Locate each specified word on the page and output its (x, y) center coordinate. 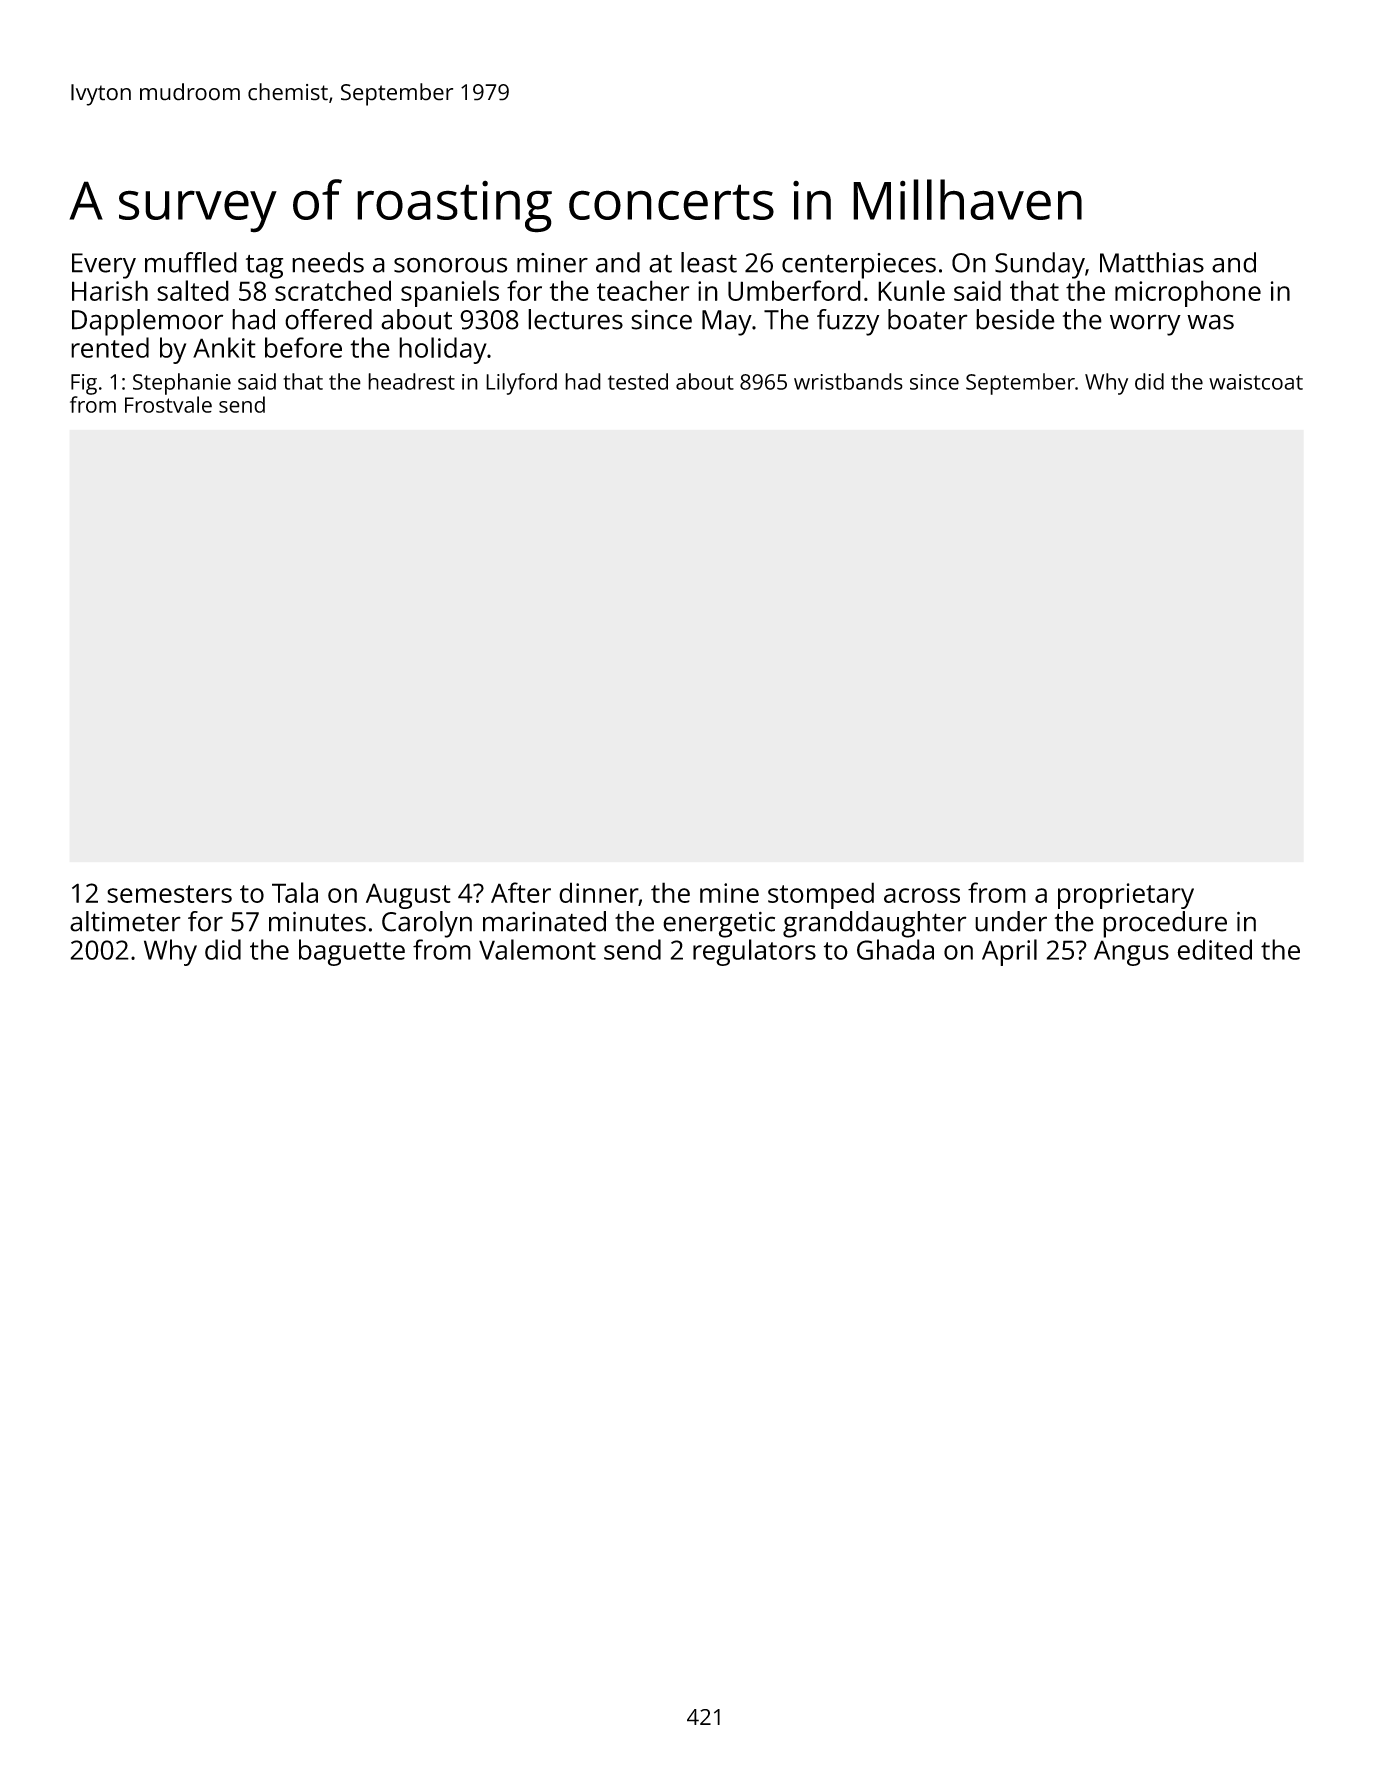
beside (1015, 319)
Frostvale (168, 404)
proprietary (1126, 896)
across (922, 895)
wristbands (848, 381)
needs (328, 262)
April (1009, 952)
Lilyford (521, 384)
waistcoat (1256, 382)
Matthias (1152, 262)
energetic (719, 925)
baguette (352, 952)
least (709, 262)
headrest (411, 381)
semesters (169, 894)
